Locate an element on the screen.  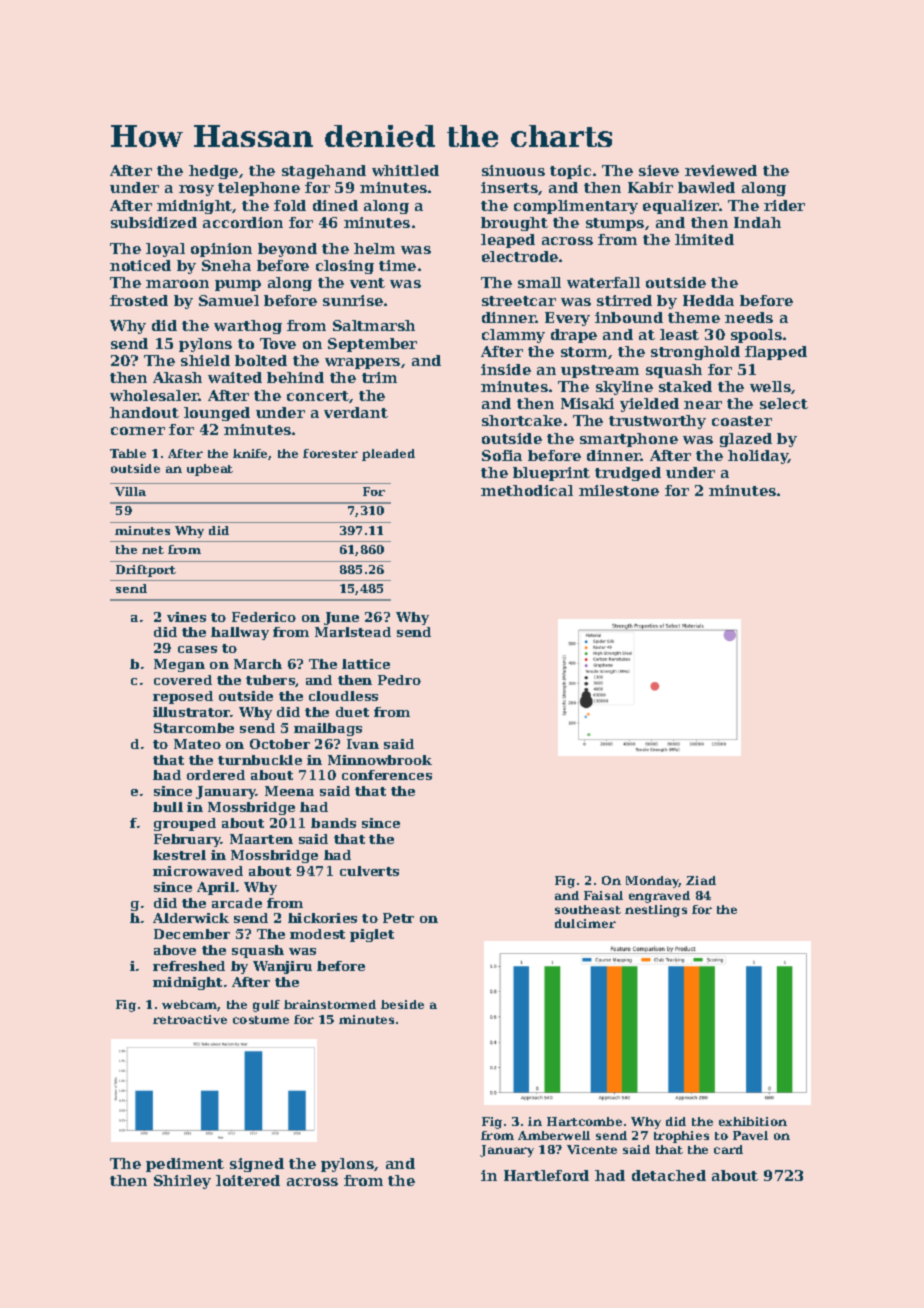
shortcake is located at coordinates (522, 420).
